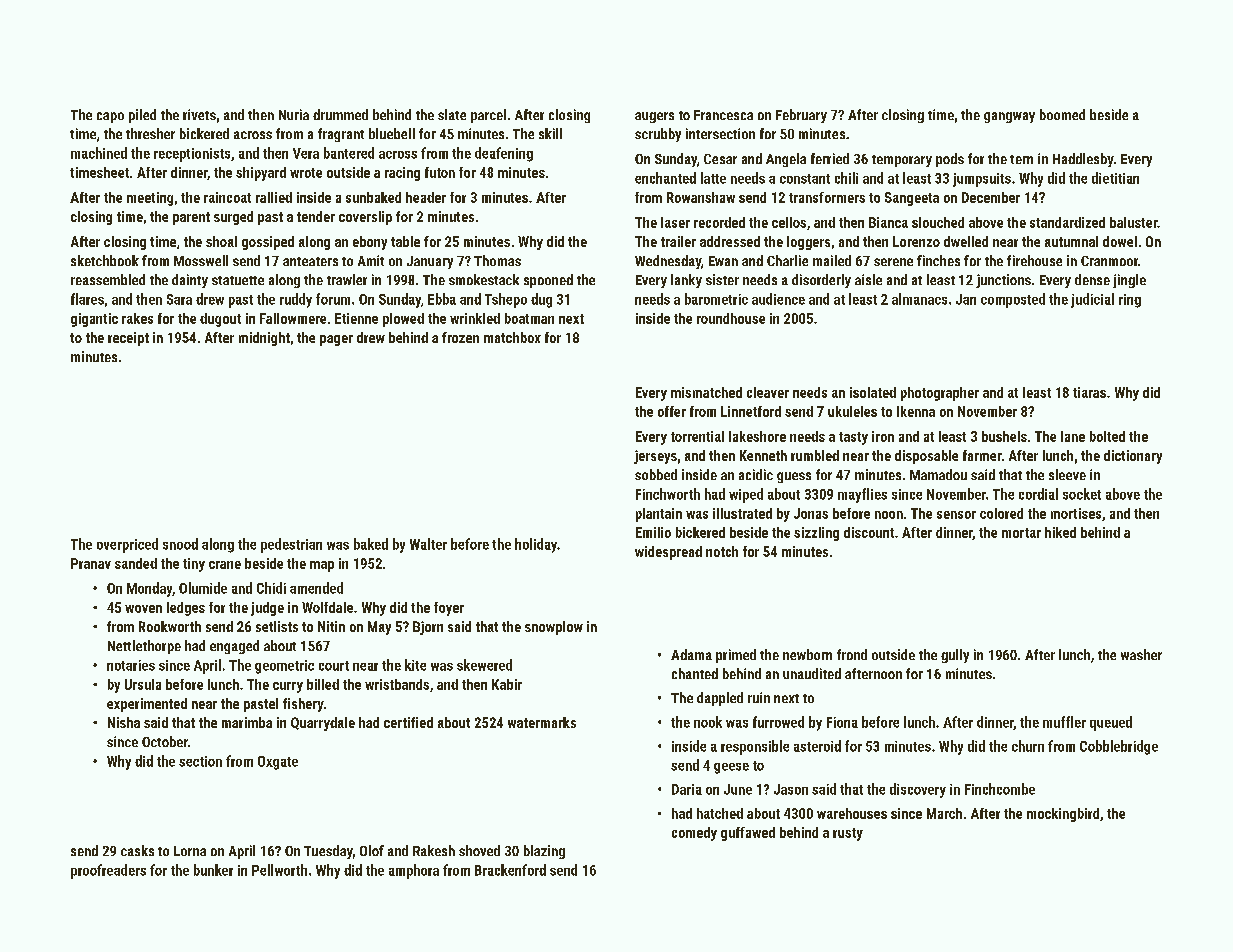 Image resolution: width=1233 pixels, height=952 pixels. Describe the element at coordinates (1062, 114) in the page. I see `boomed` at that location.
